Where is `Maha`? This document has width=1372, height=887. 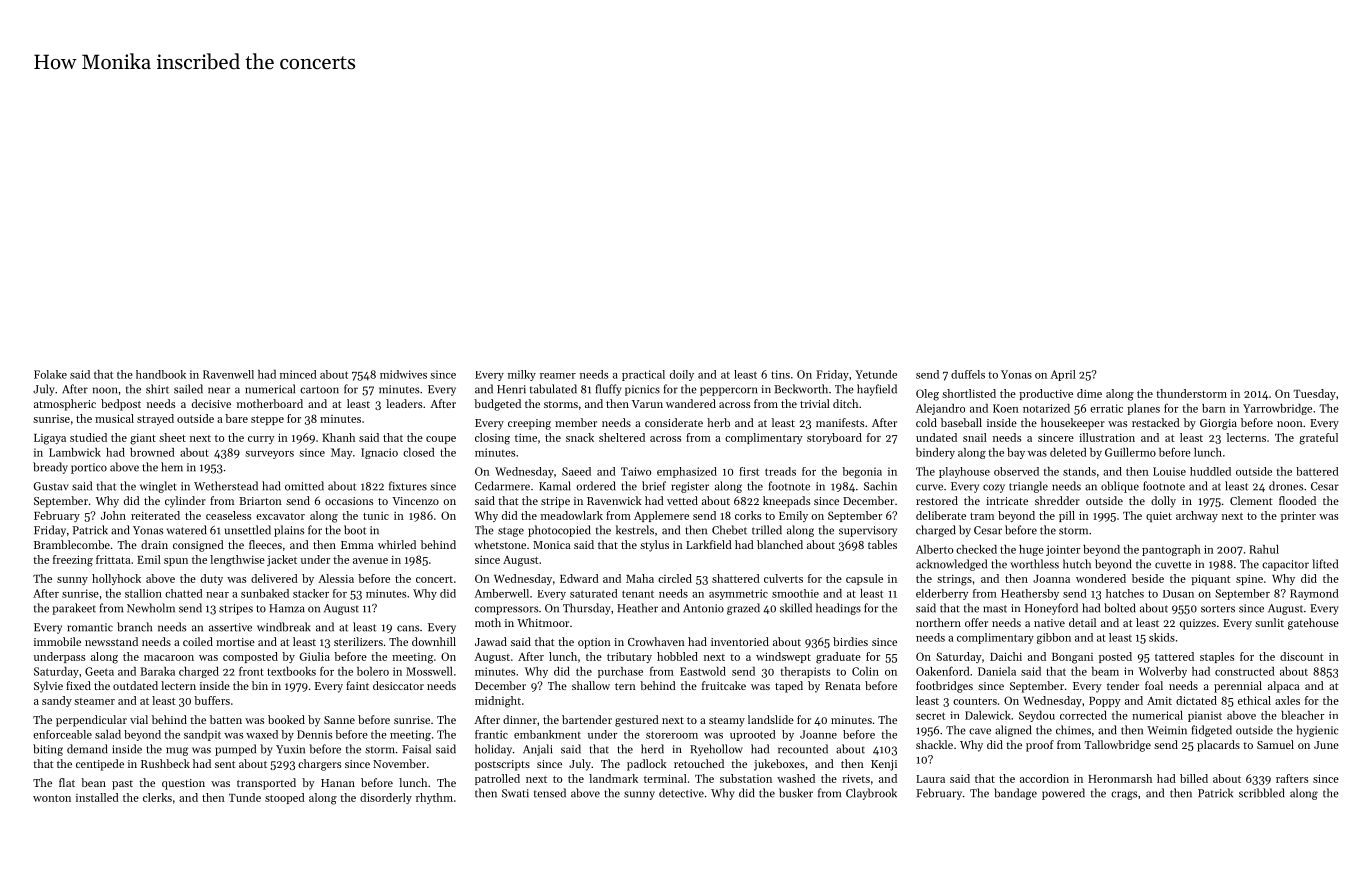
Maha is located at coordinates (640, 578).
